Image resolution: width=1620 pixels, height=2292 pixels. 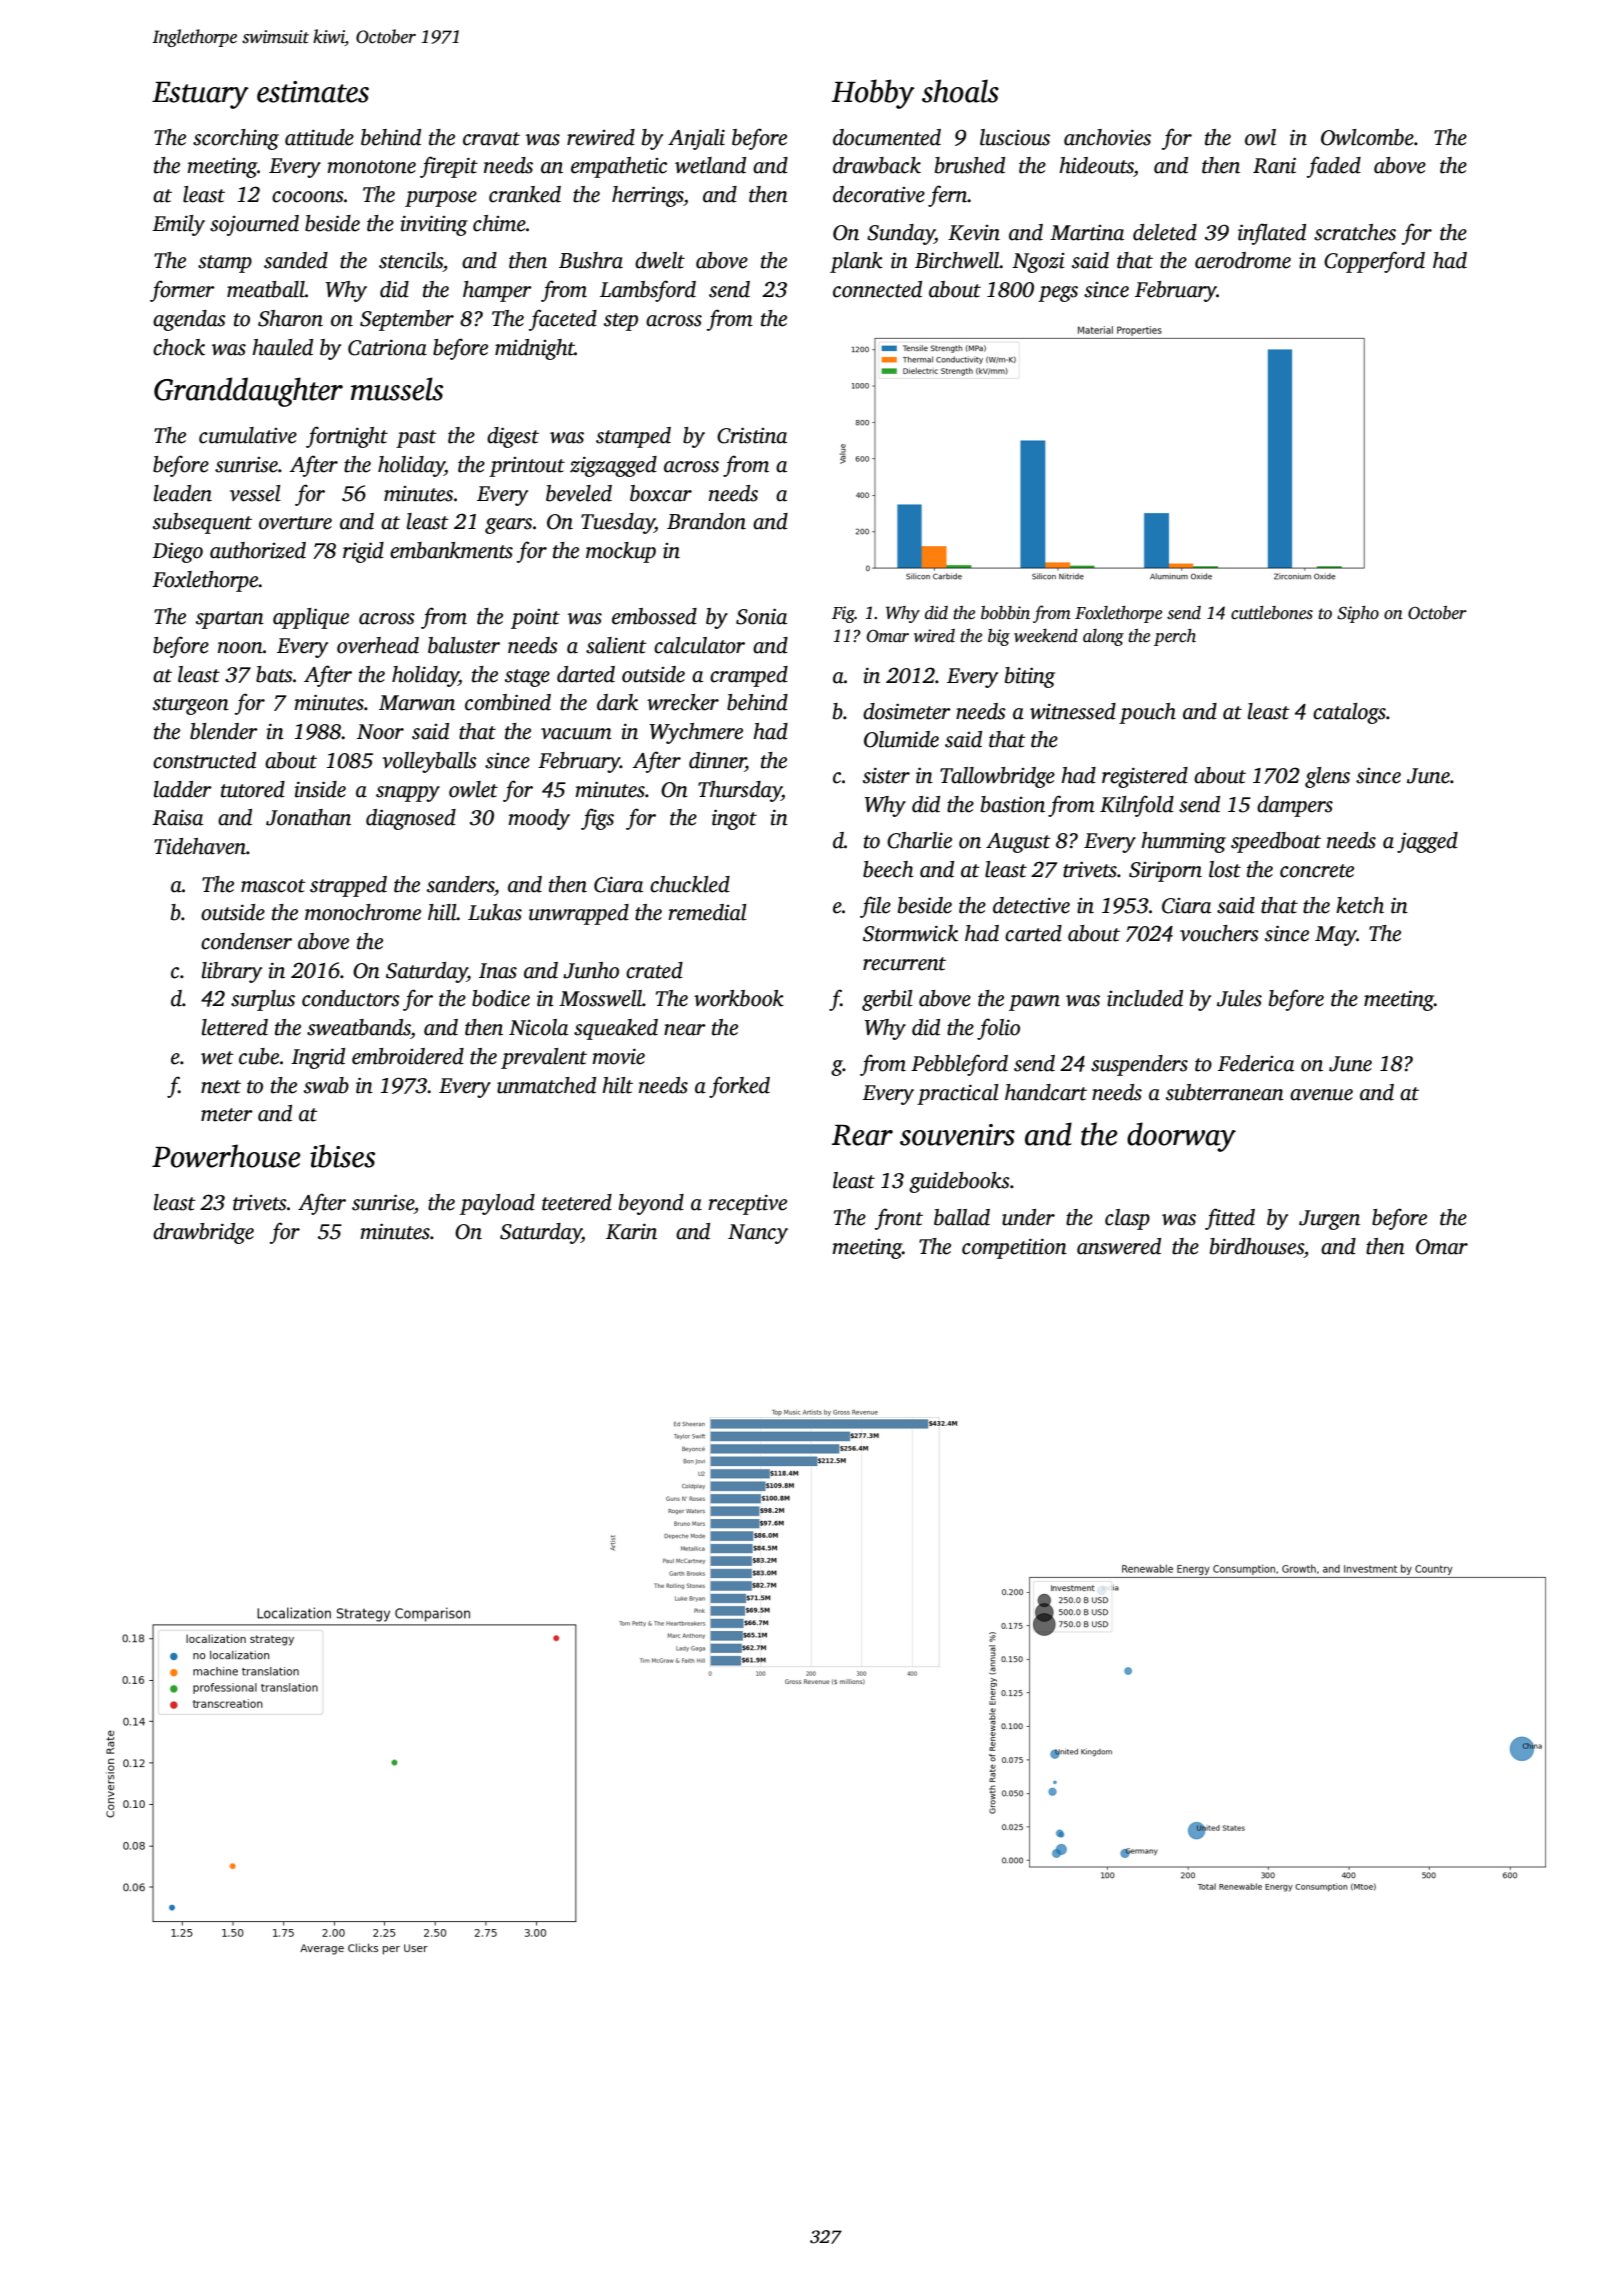 I want to click on vessel, so click(x=255, y=493).
